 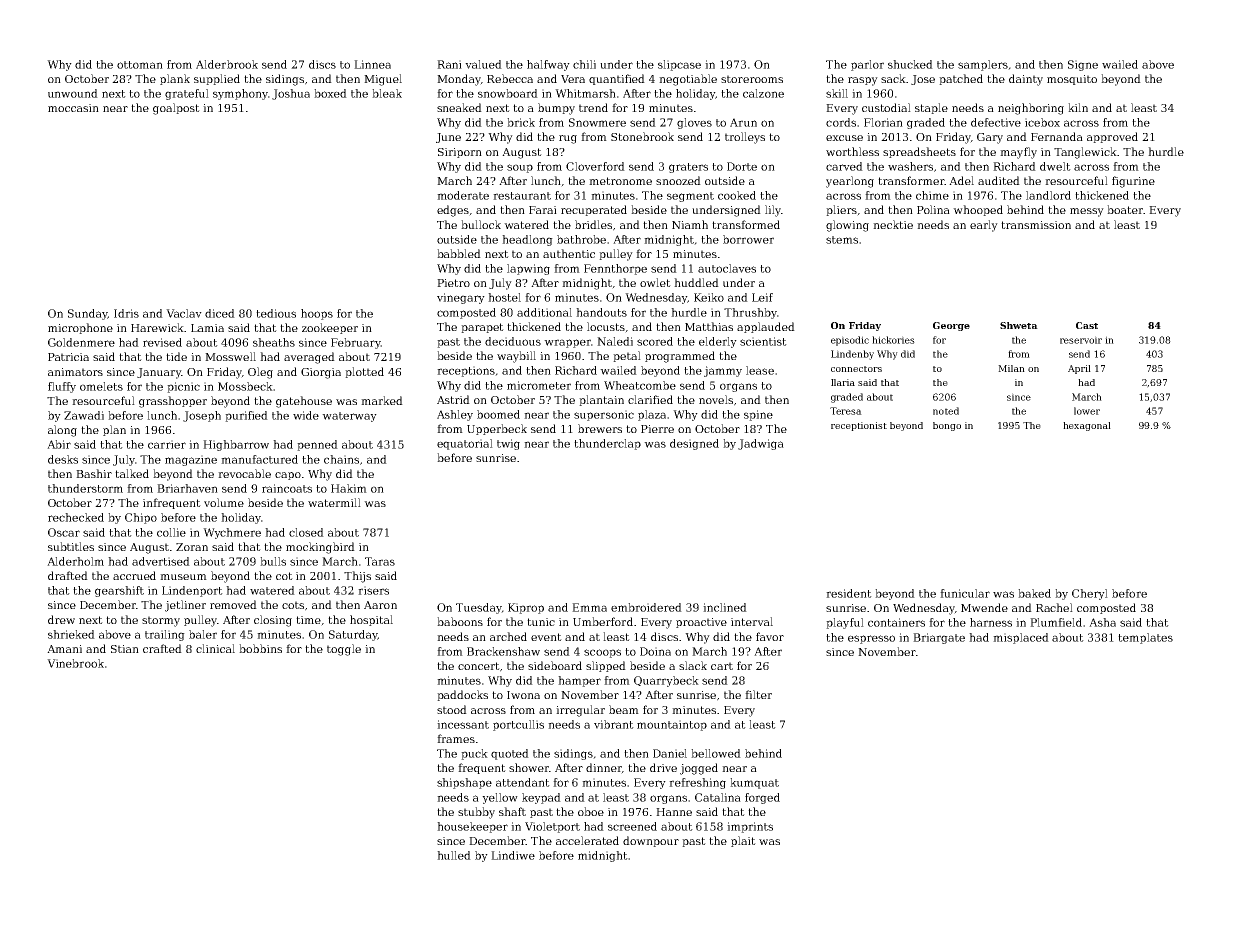 I want to click on hulled, so click(x=454, y=855).
